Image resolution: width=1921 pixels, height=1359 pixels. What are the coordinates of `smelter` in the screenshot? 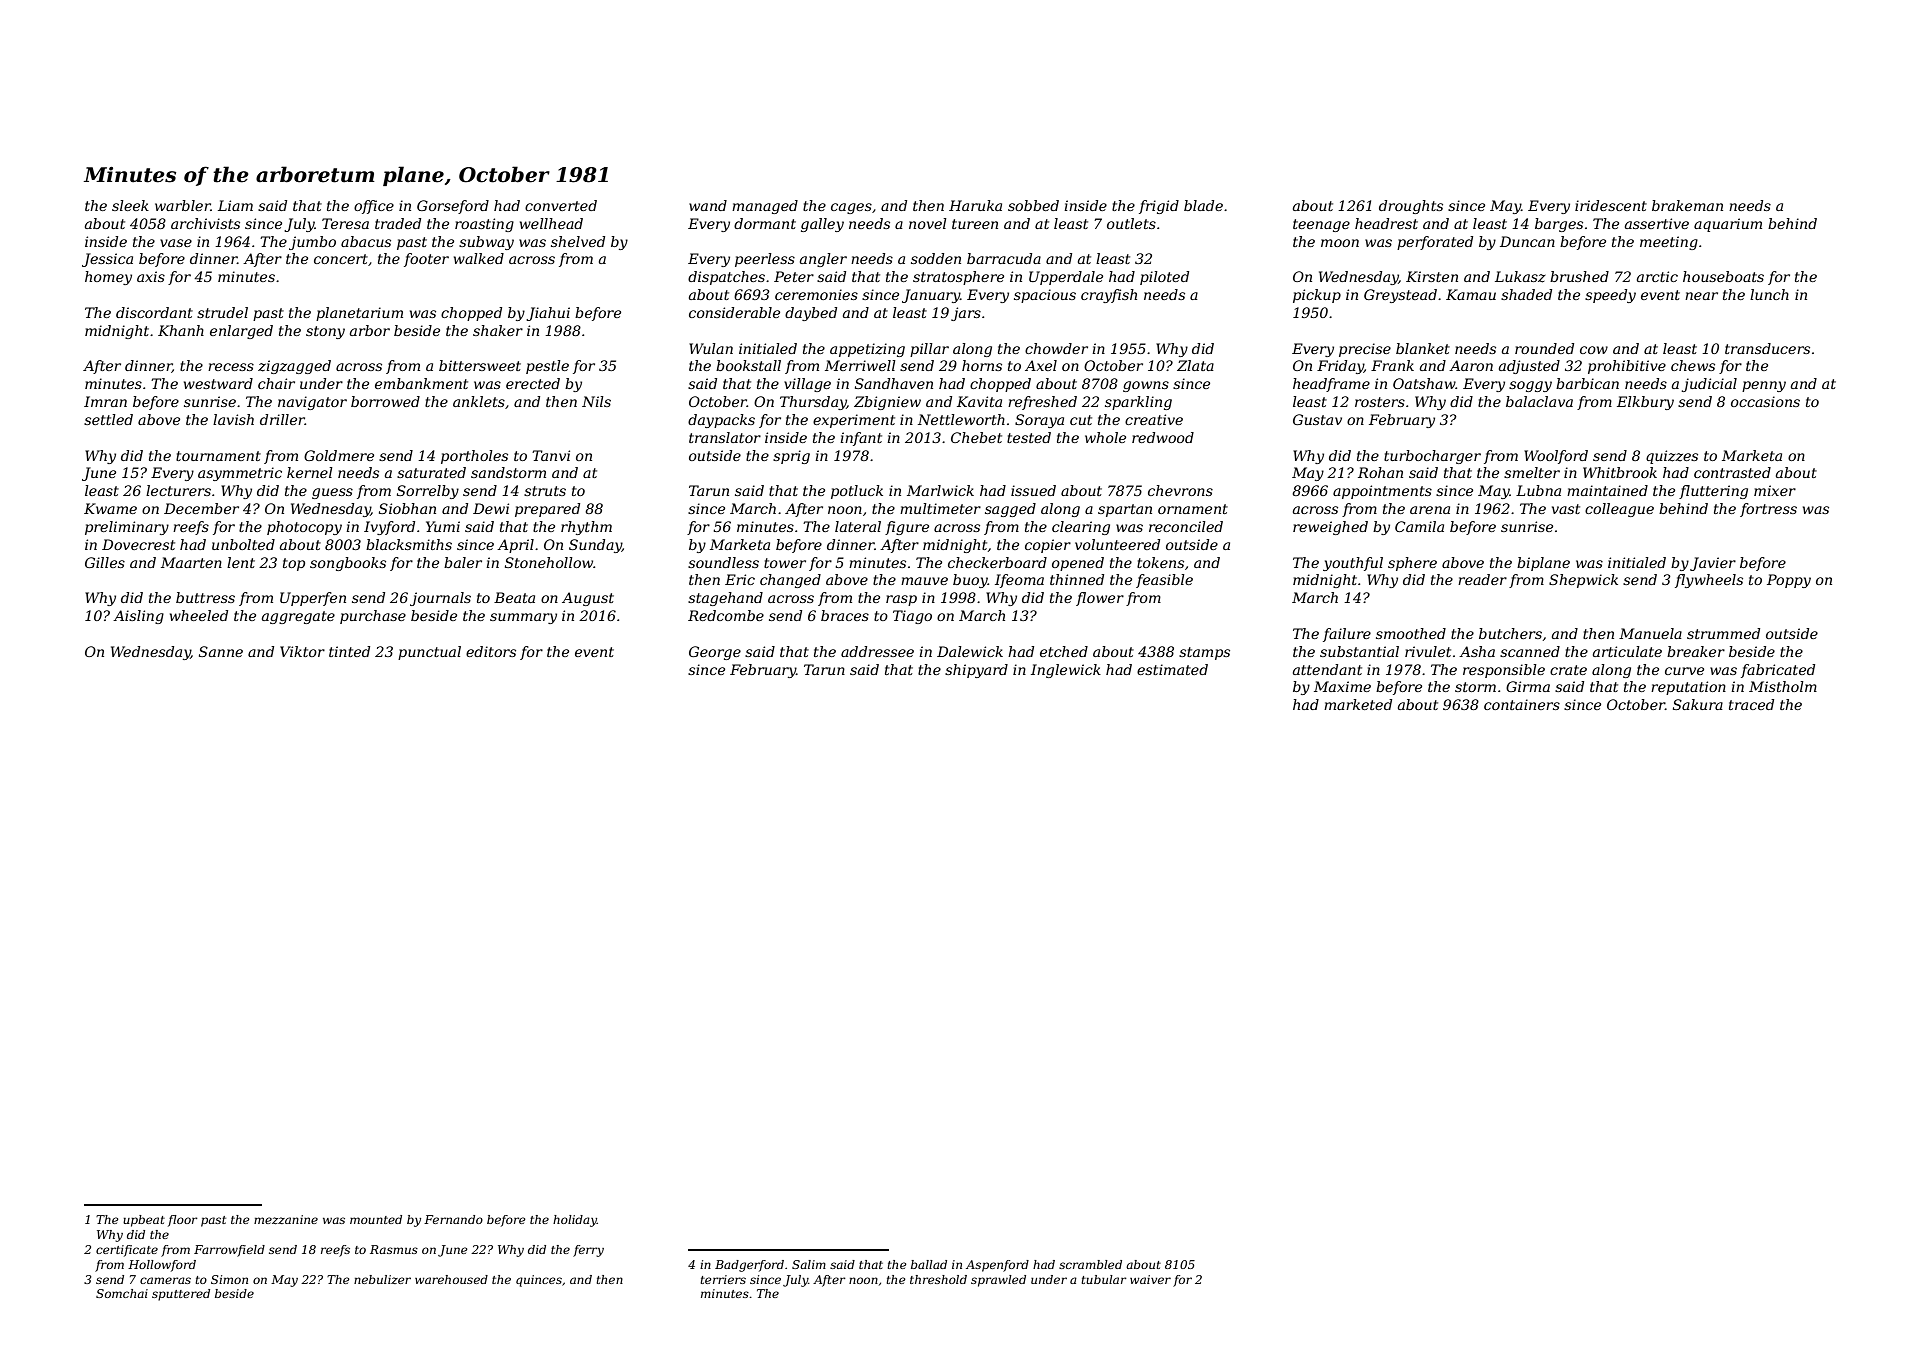 It's located at (1532, 472).
